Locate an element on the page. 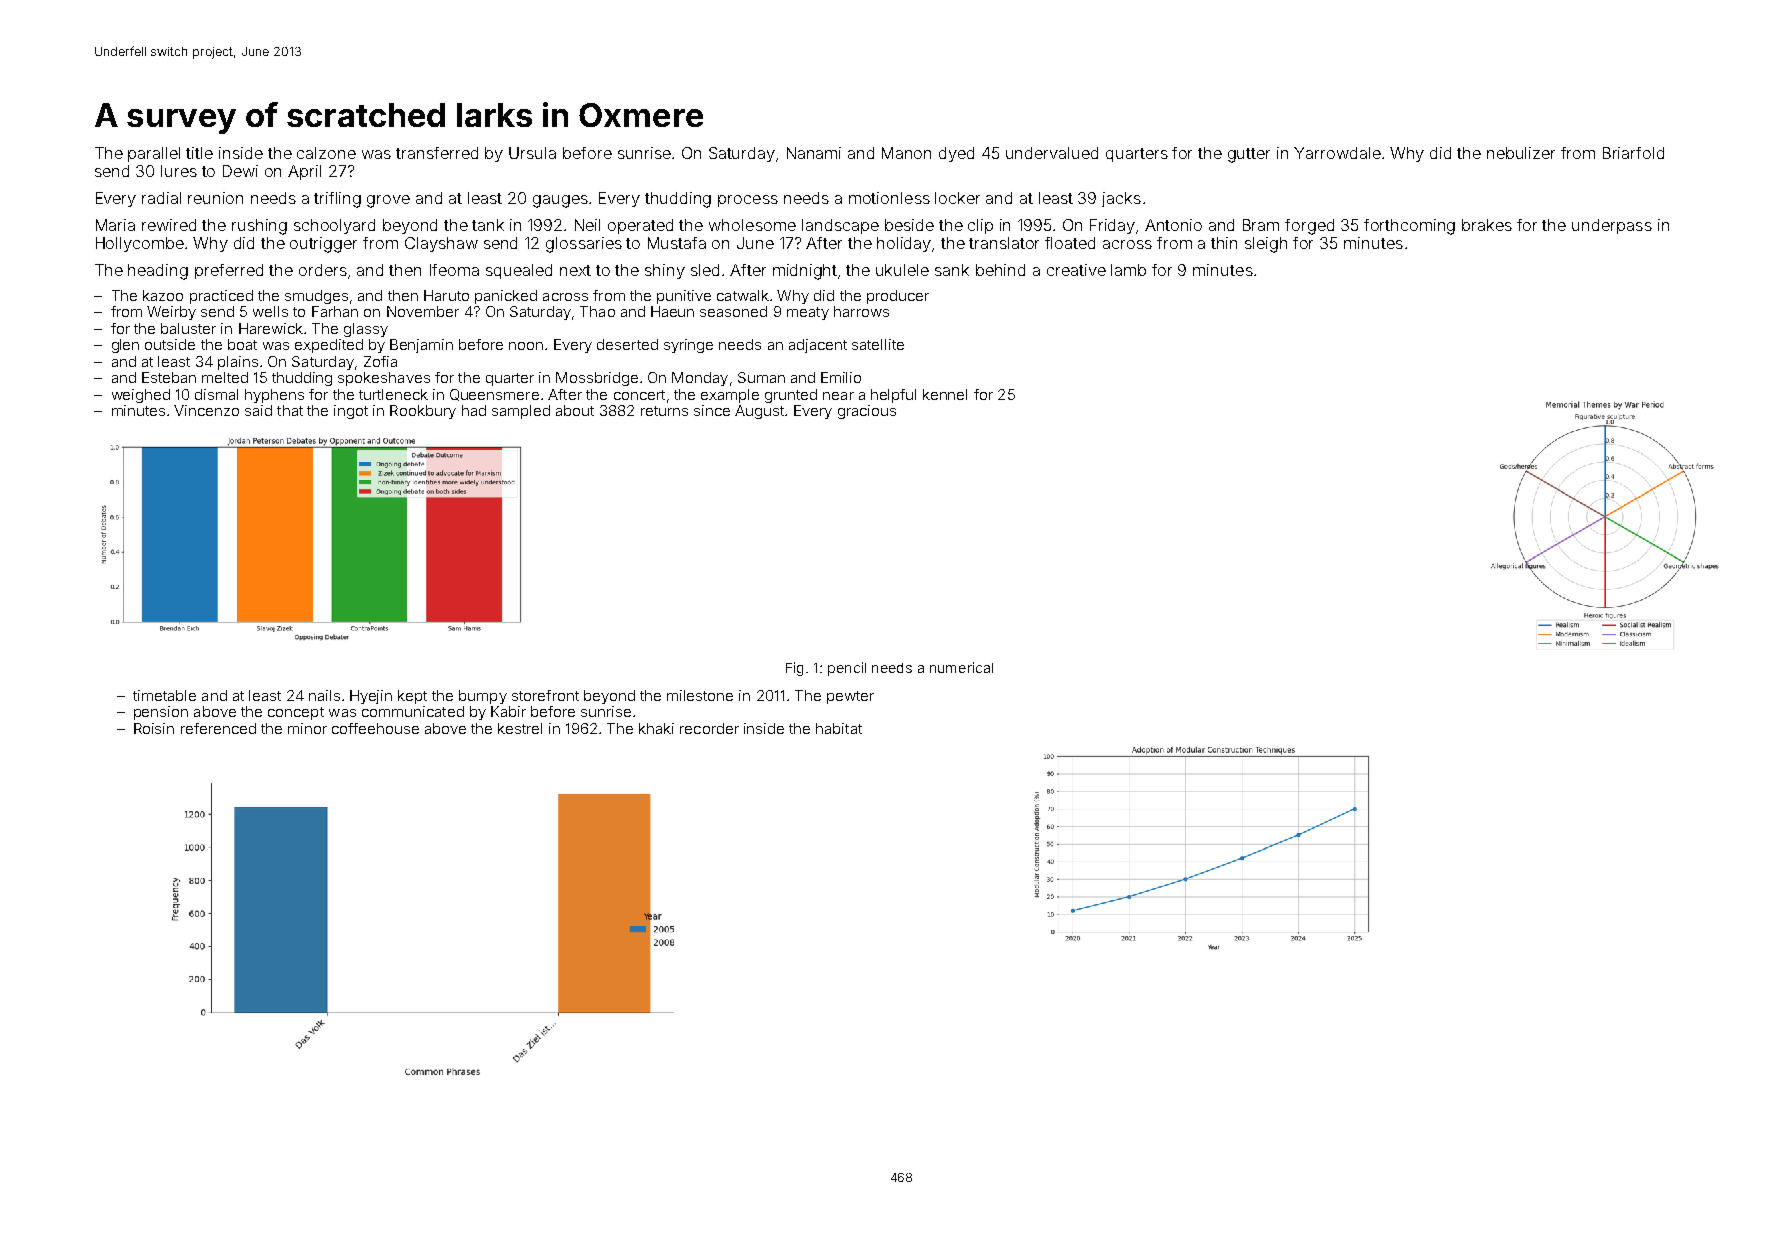 Image resolution: width=1779 pixels, height=1258 pixels. referenced is located at coordinates (218, 728).
